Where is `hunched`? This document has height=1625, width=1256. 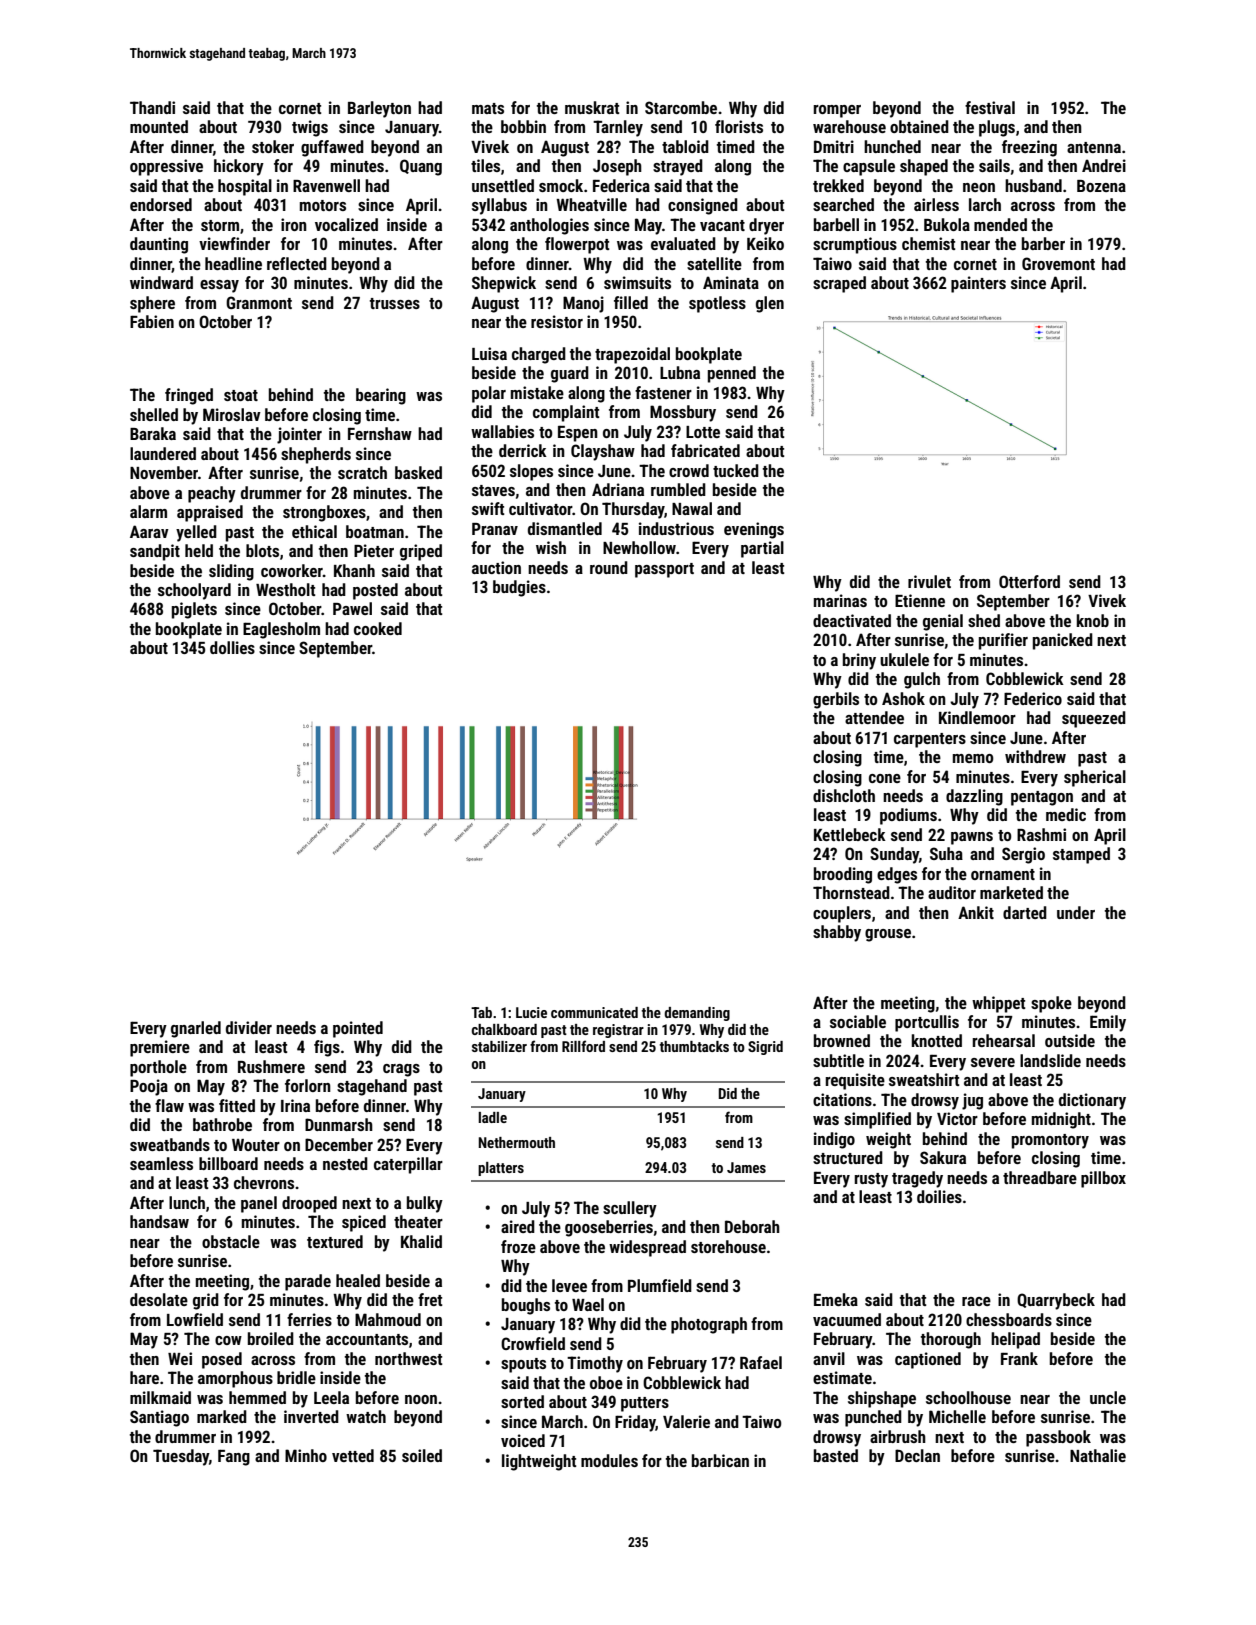 hunched is located at coordinates (892, 146).
